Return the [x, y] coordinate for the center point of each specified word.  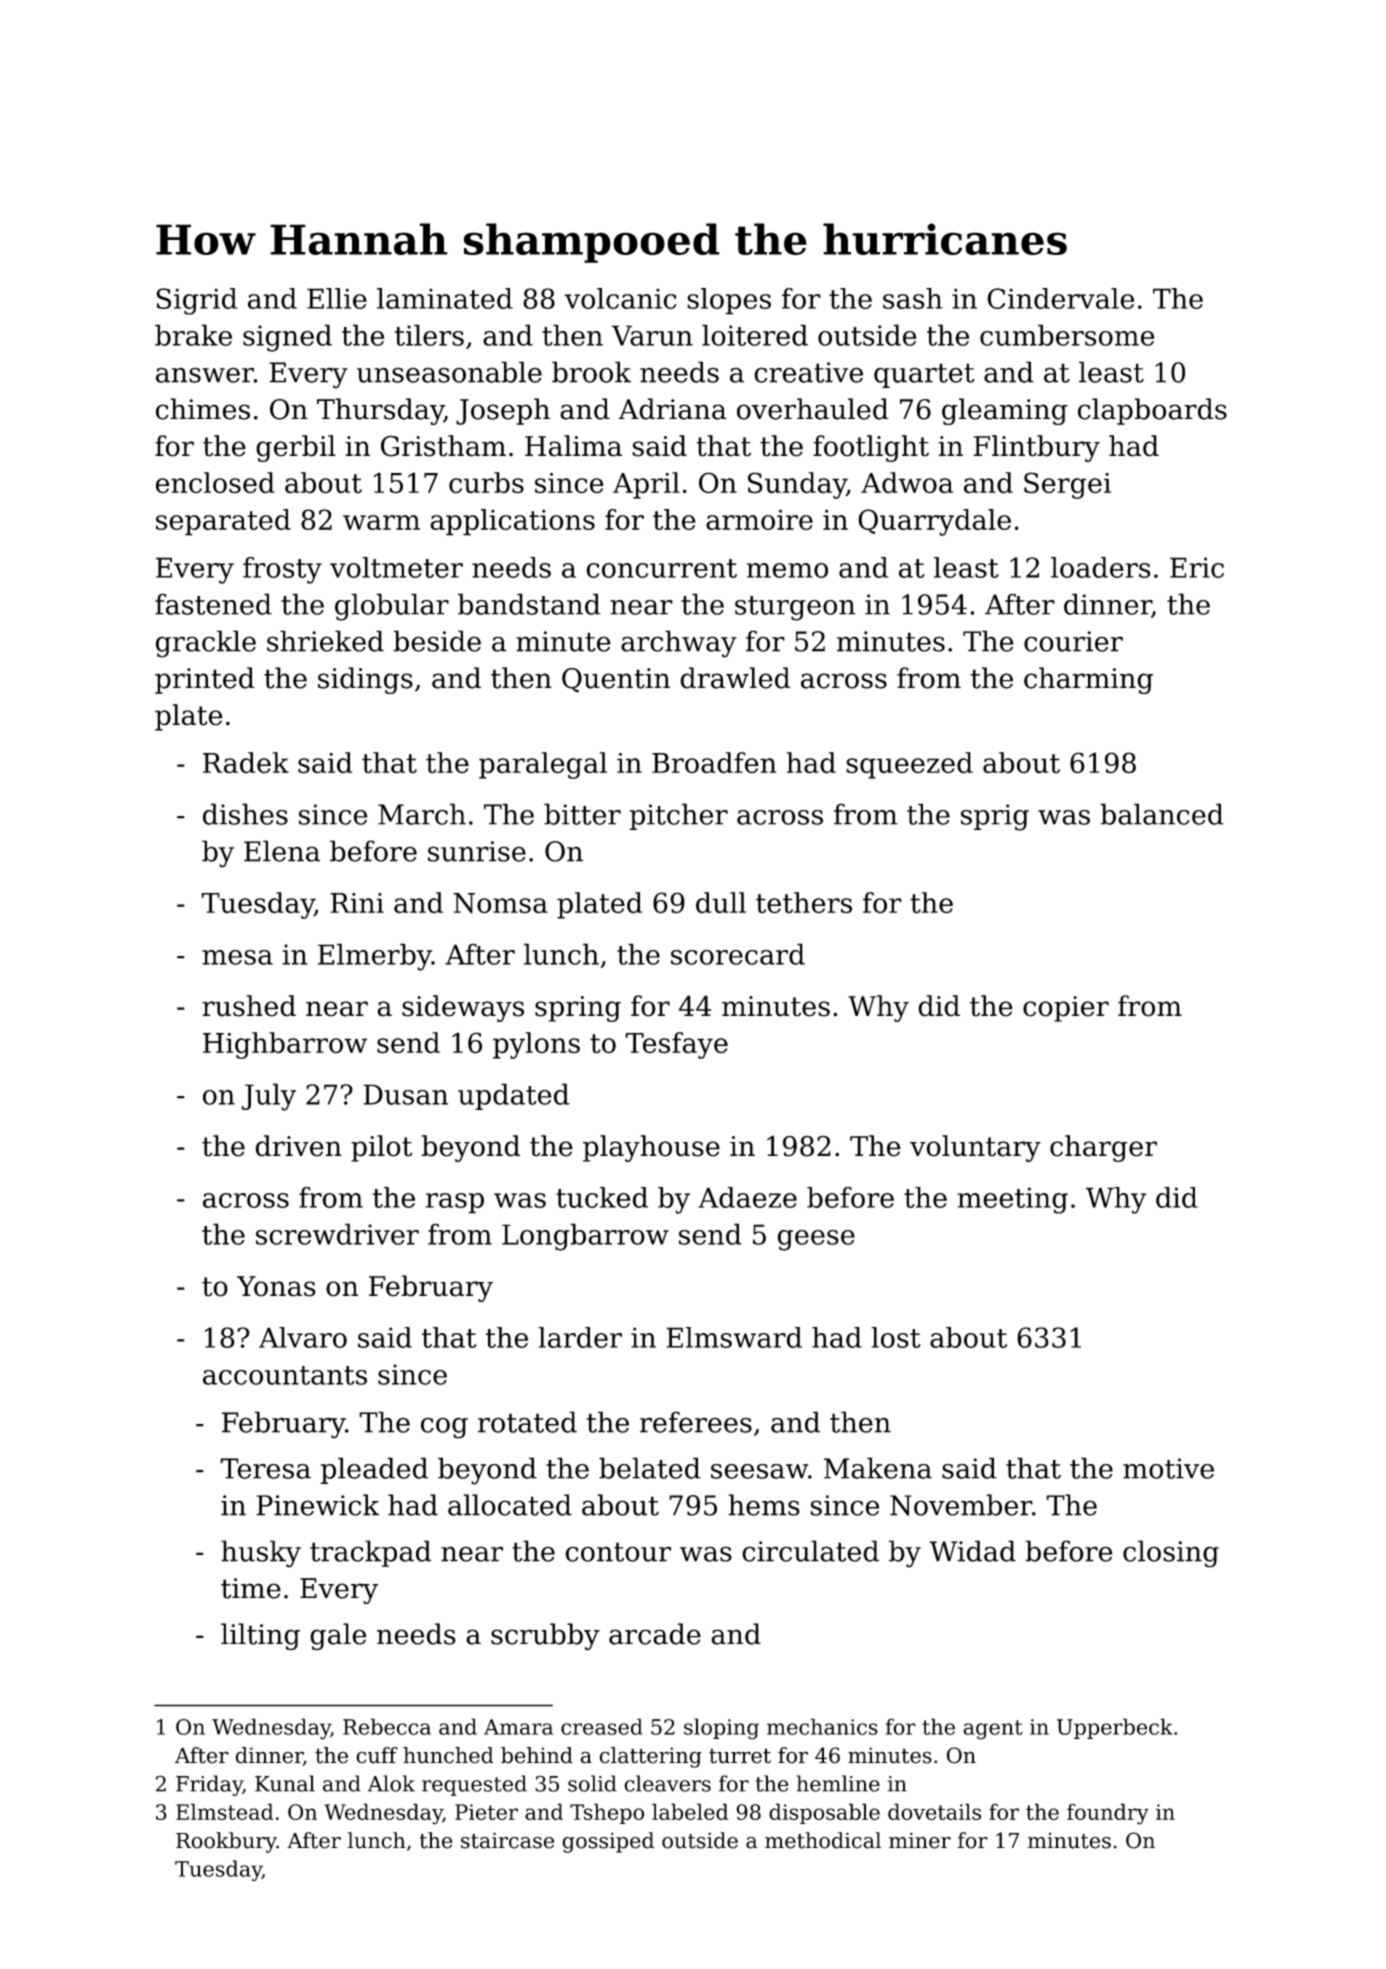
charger [1103, 1148]
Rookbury [226, 1842]
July [268, 1097]
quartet [924, 375]
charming [1088, 680]
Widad [972, 1551]
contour [618, 1552]
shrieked [325, 641]
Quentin [616, 680]
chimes [203, 409]
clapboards [1152, 411]
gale [338, 1636]
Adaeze [747, 1197]
